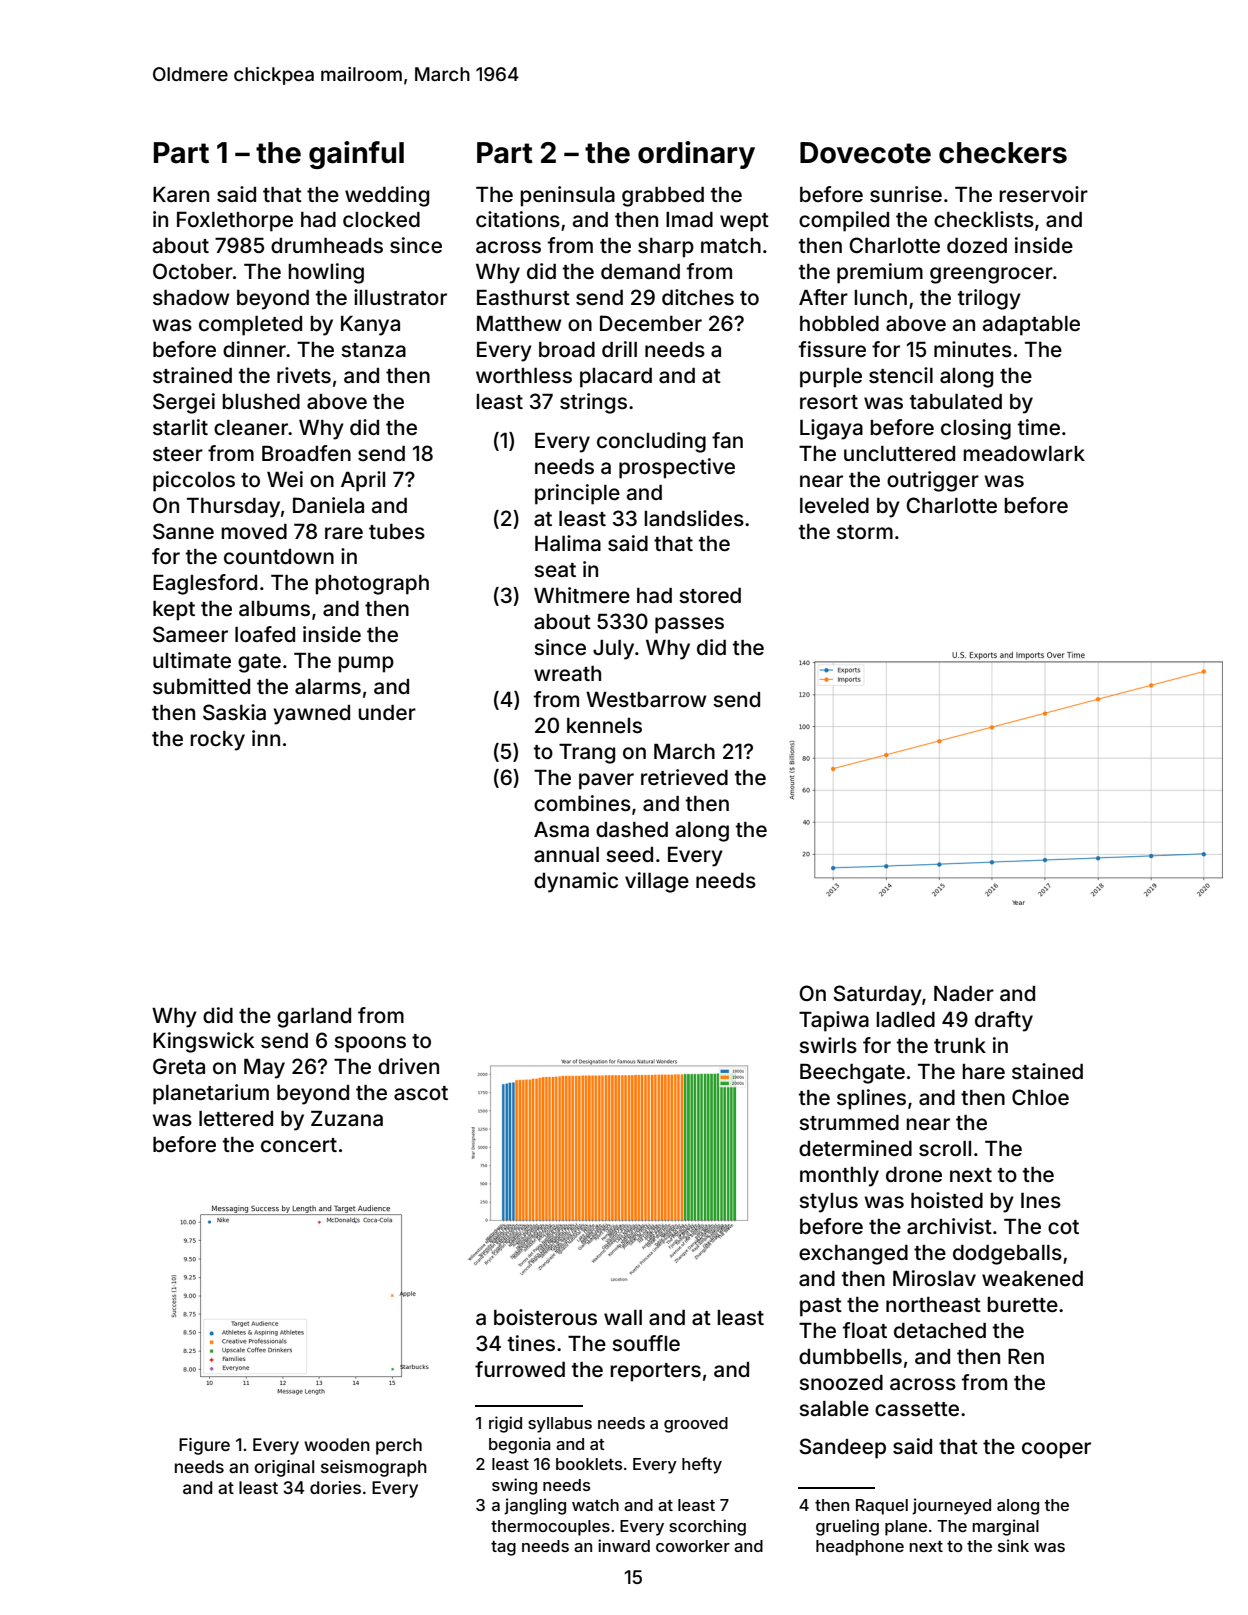 The height and width of the image is (1615, 1248). I want to click on drafty, so click(1004, 1021).
